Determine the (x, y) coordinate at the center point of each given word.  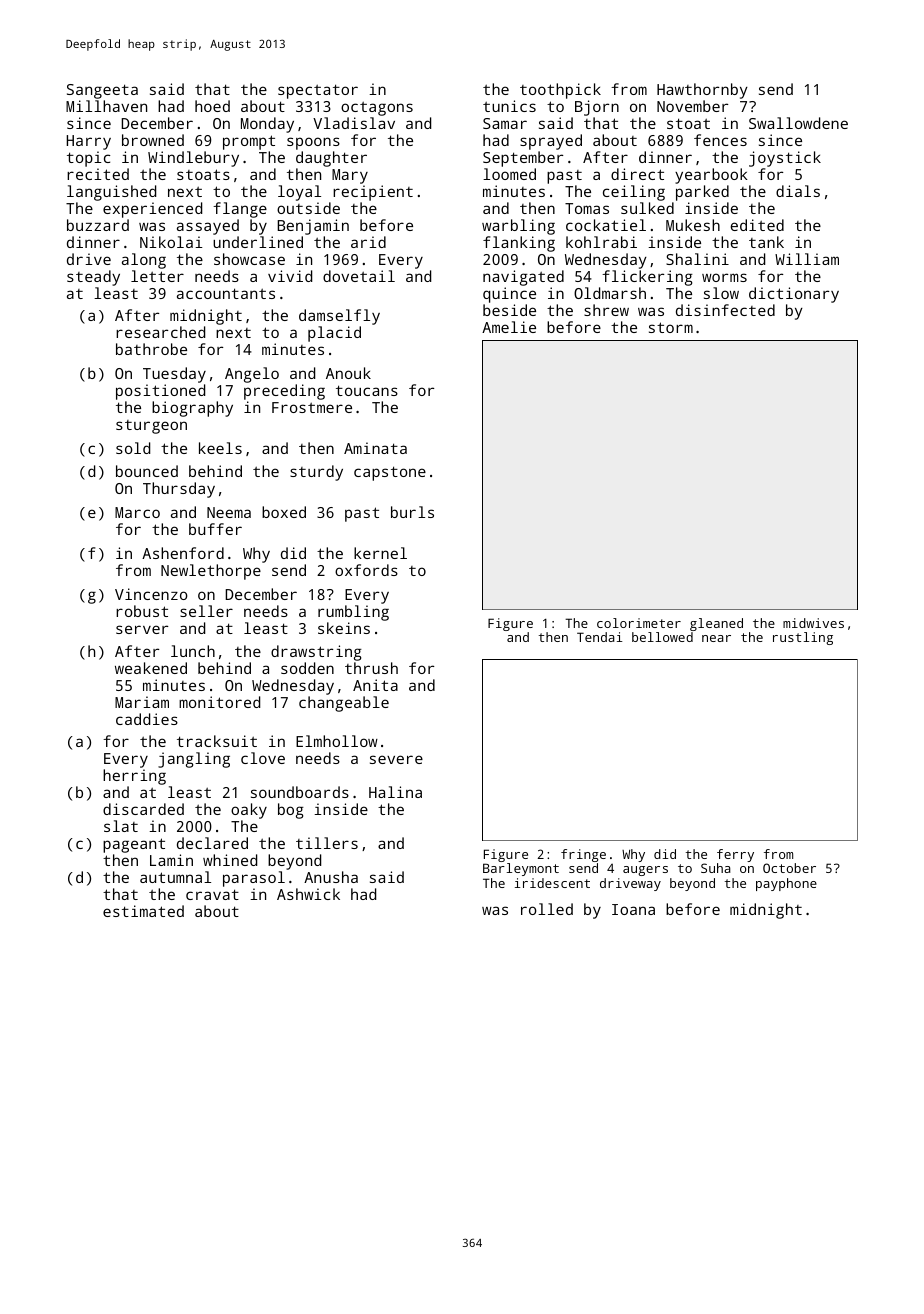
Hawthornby (702, 91)
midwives (813, 623)
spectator (318, 91)
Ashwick (308, 894)
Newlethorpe (211, 572)
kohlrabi (601, 242)
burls (412, 512)
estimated (143, 911)
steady (93, 278)
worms (724, 277)
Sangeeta (102, 91)
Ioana (633, 909)
